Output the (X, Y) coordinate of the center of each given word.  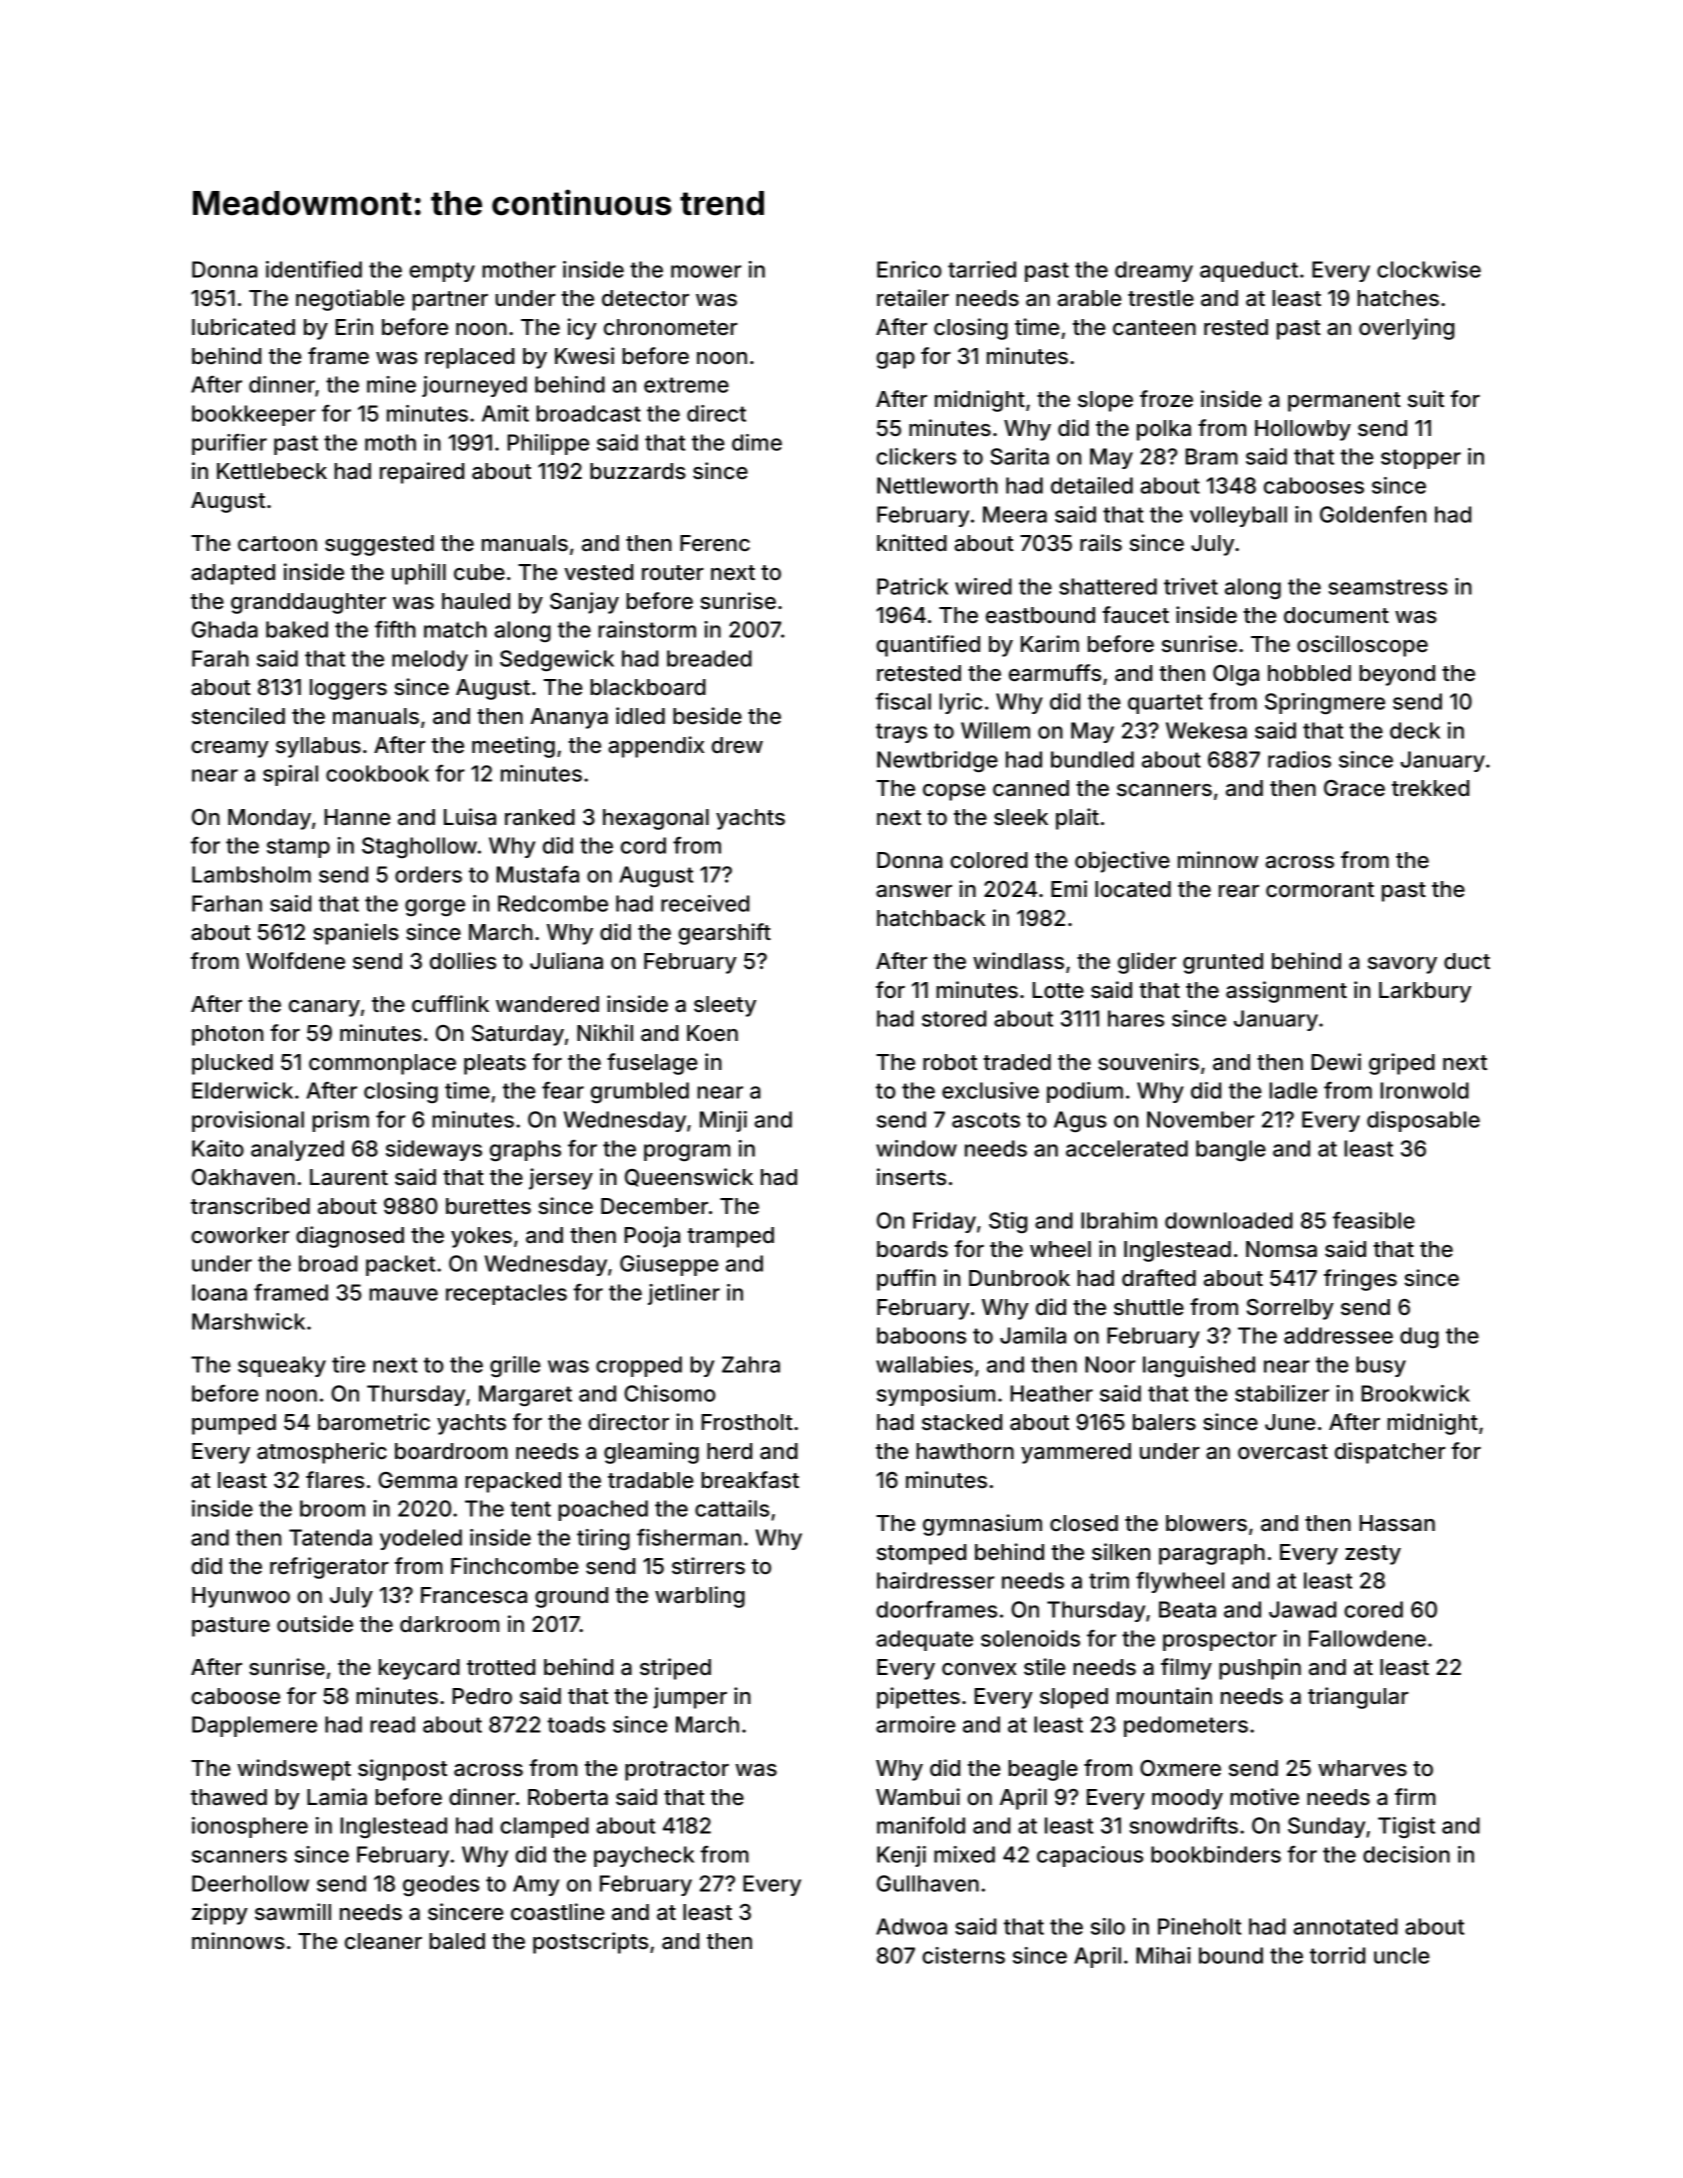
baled (457, 1941)
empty (442, 272)
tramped (730, 1237)
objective (1122, 862)
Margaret (525, 1396)
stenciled (238, 716)
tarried (982, 269)
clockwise (1429, 269)
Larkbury (1425, 992)
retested (919, 673)
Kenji (901, 1856)
